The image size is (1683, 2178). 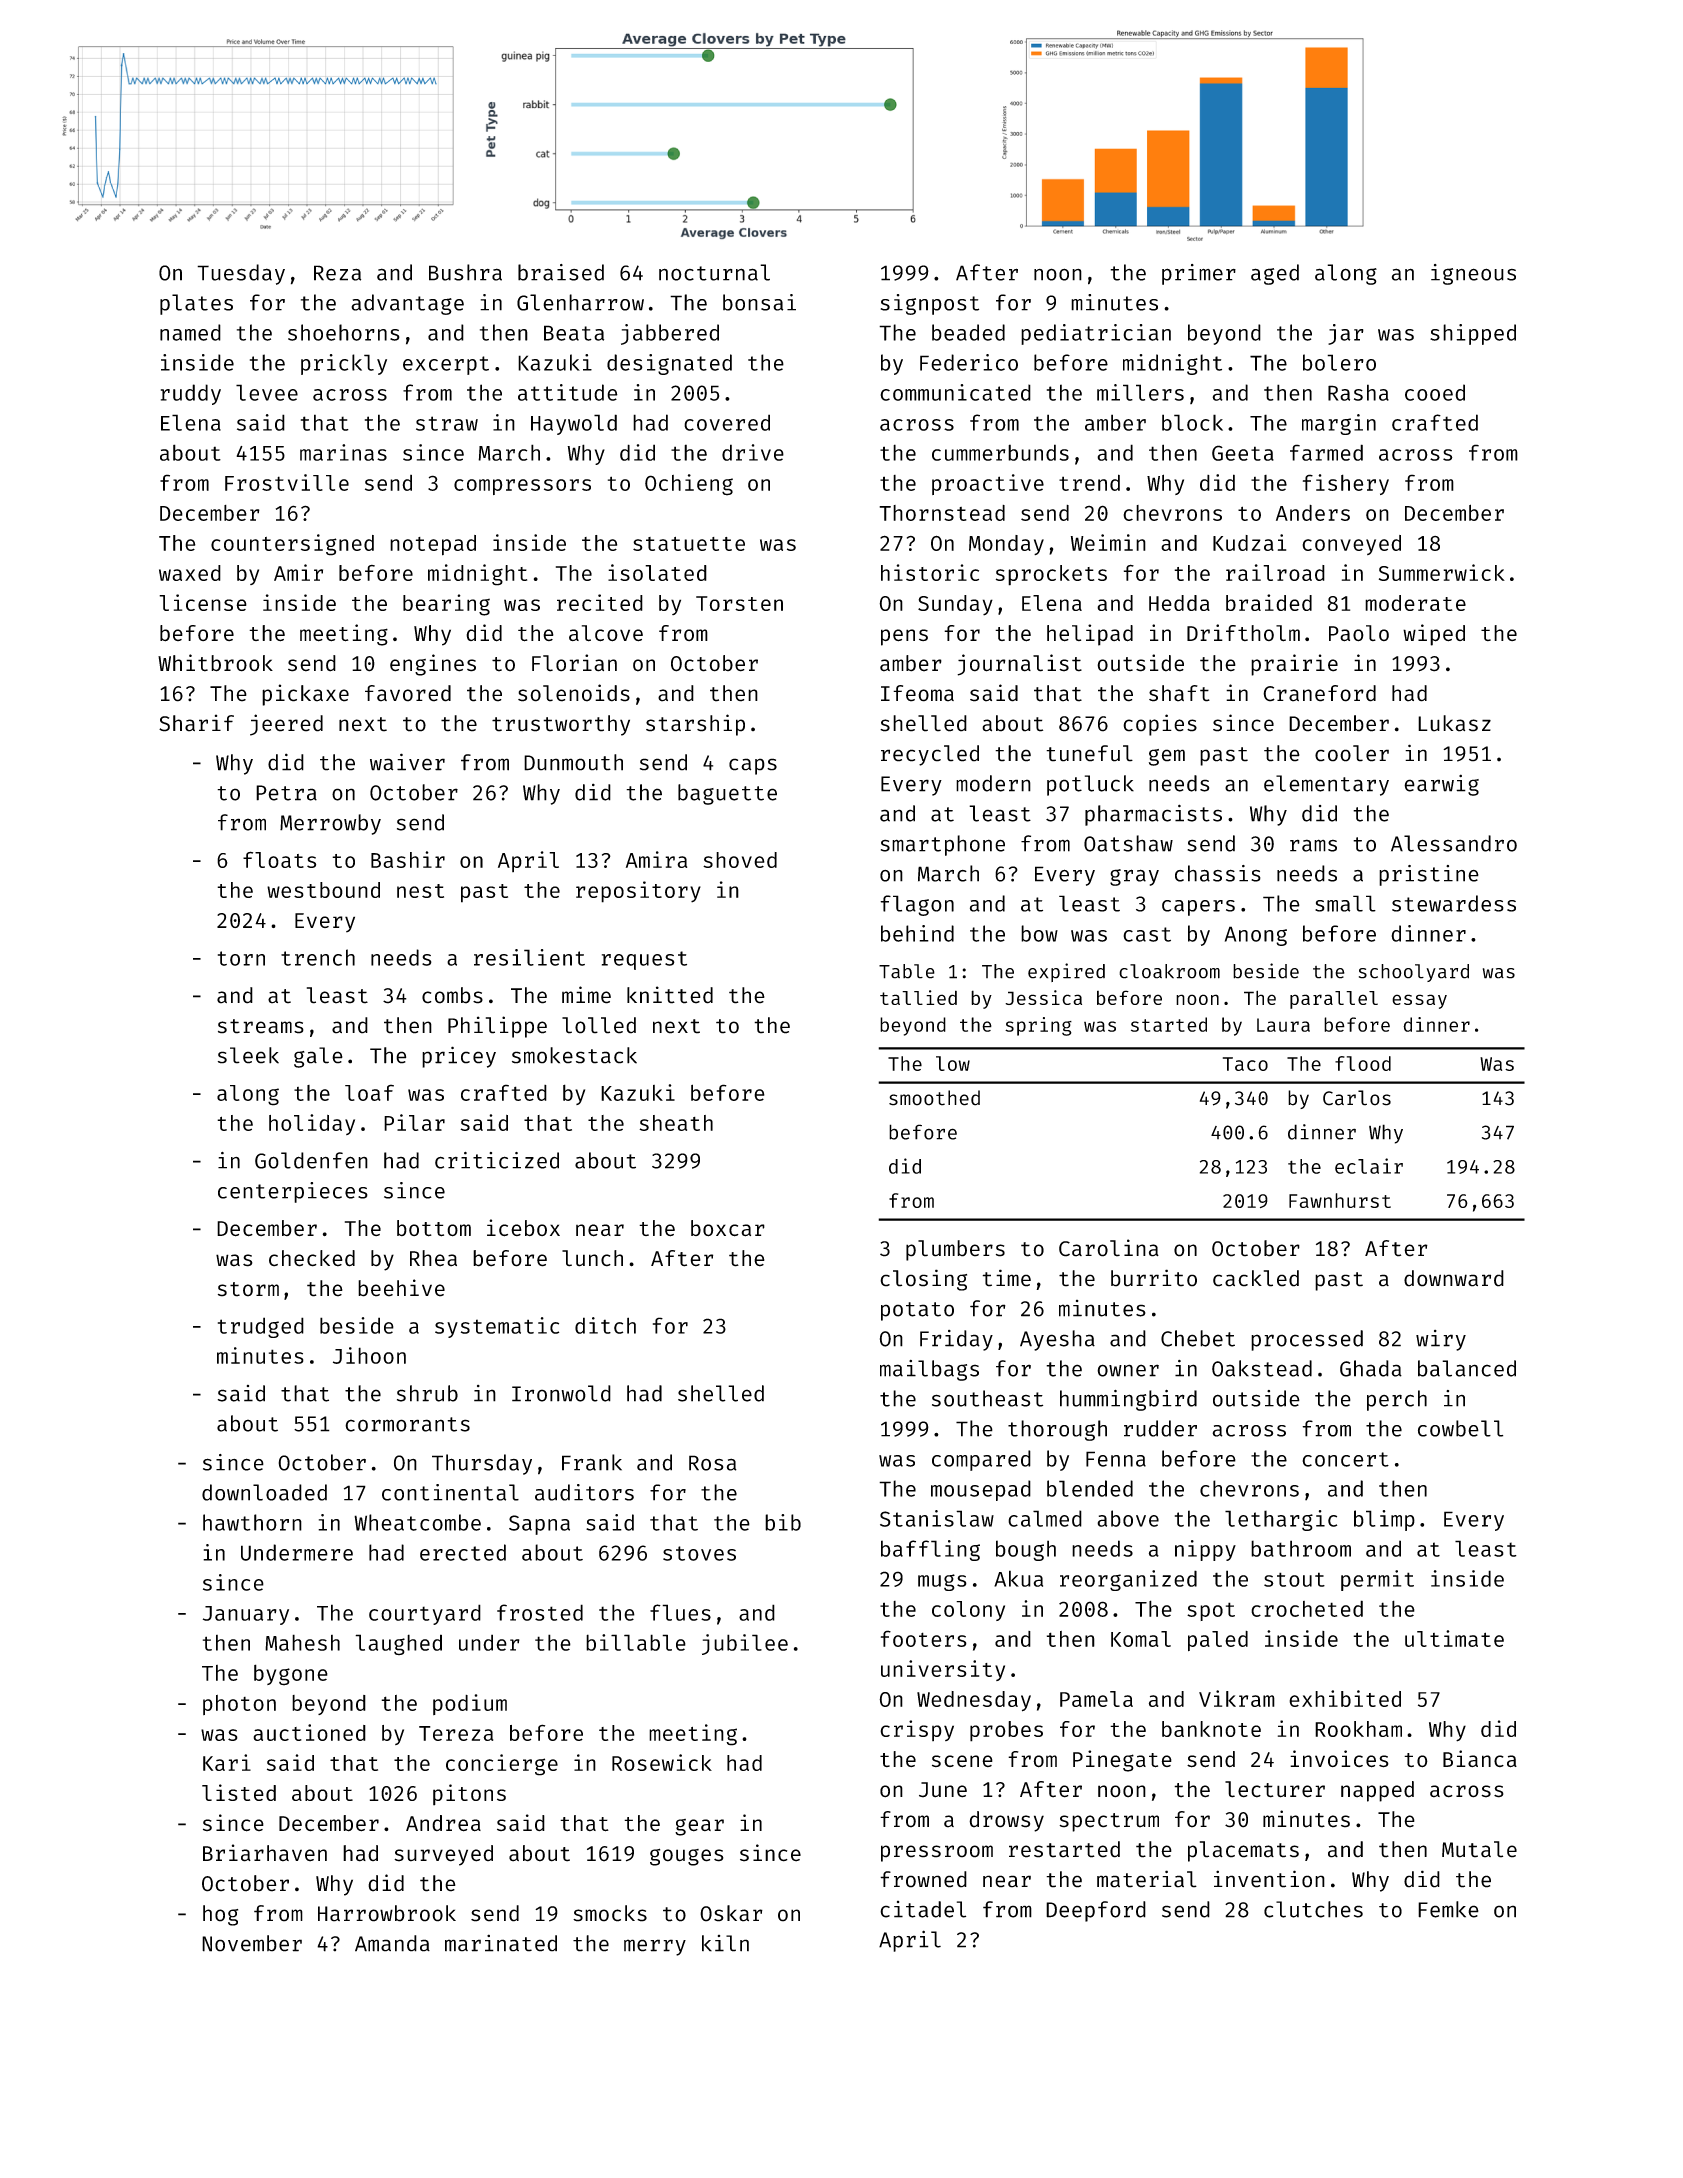 What do you see at coordinates (239, 1705) in the screenshot?
I see `photon` at bounding box center [239, 1705].
